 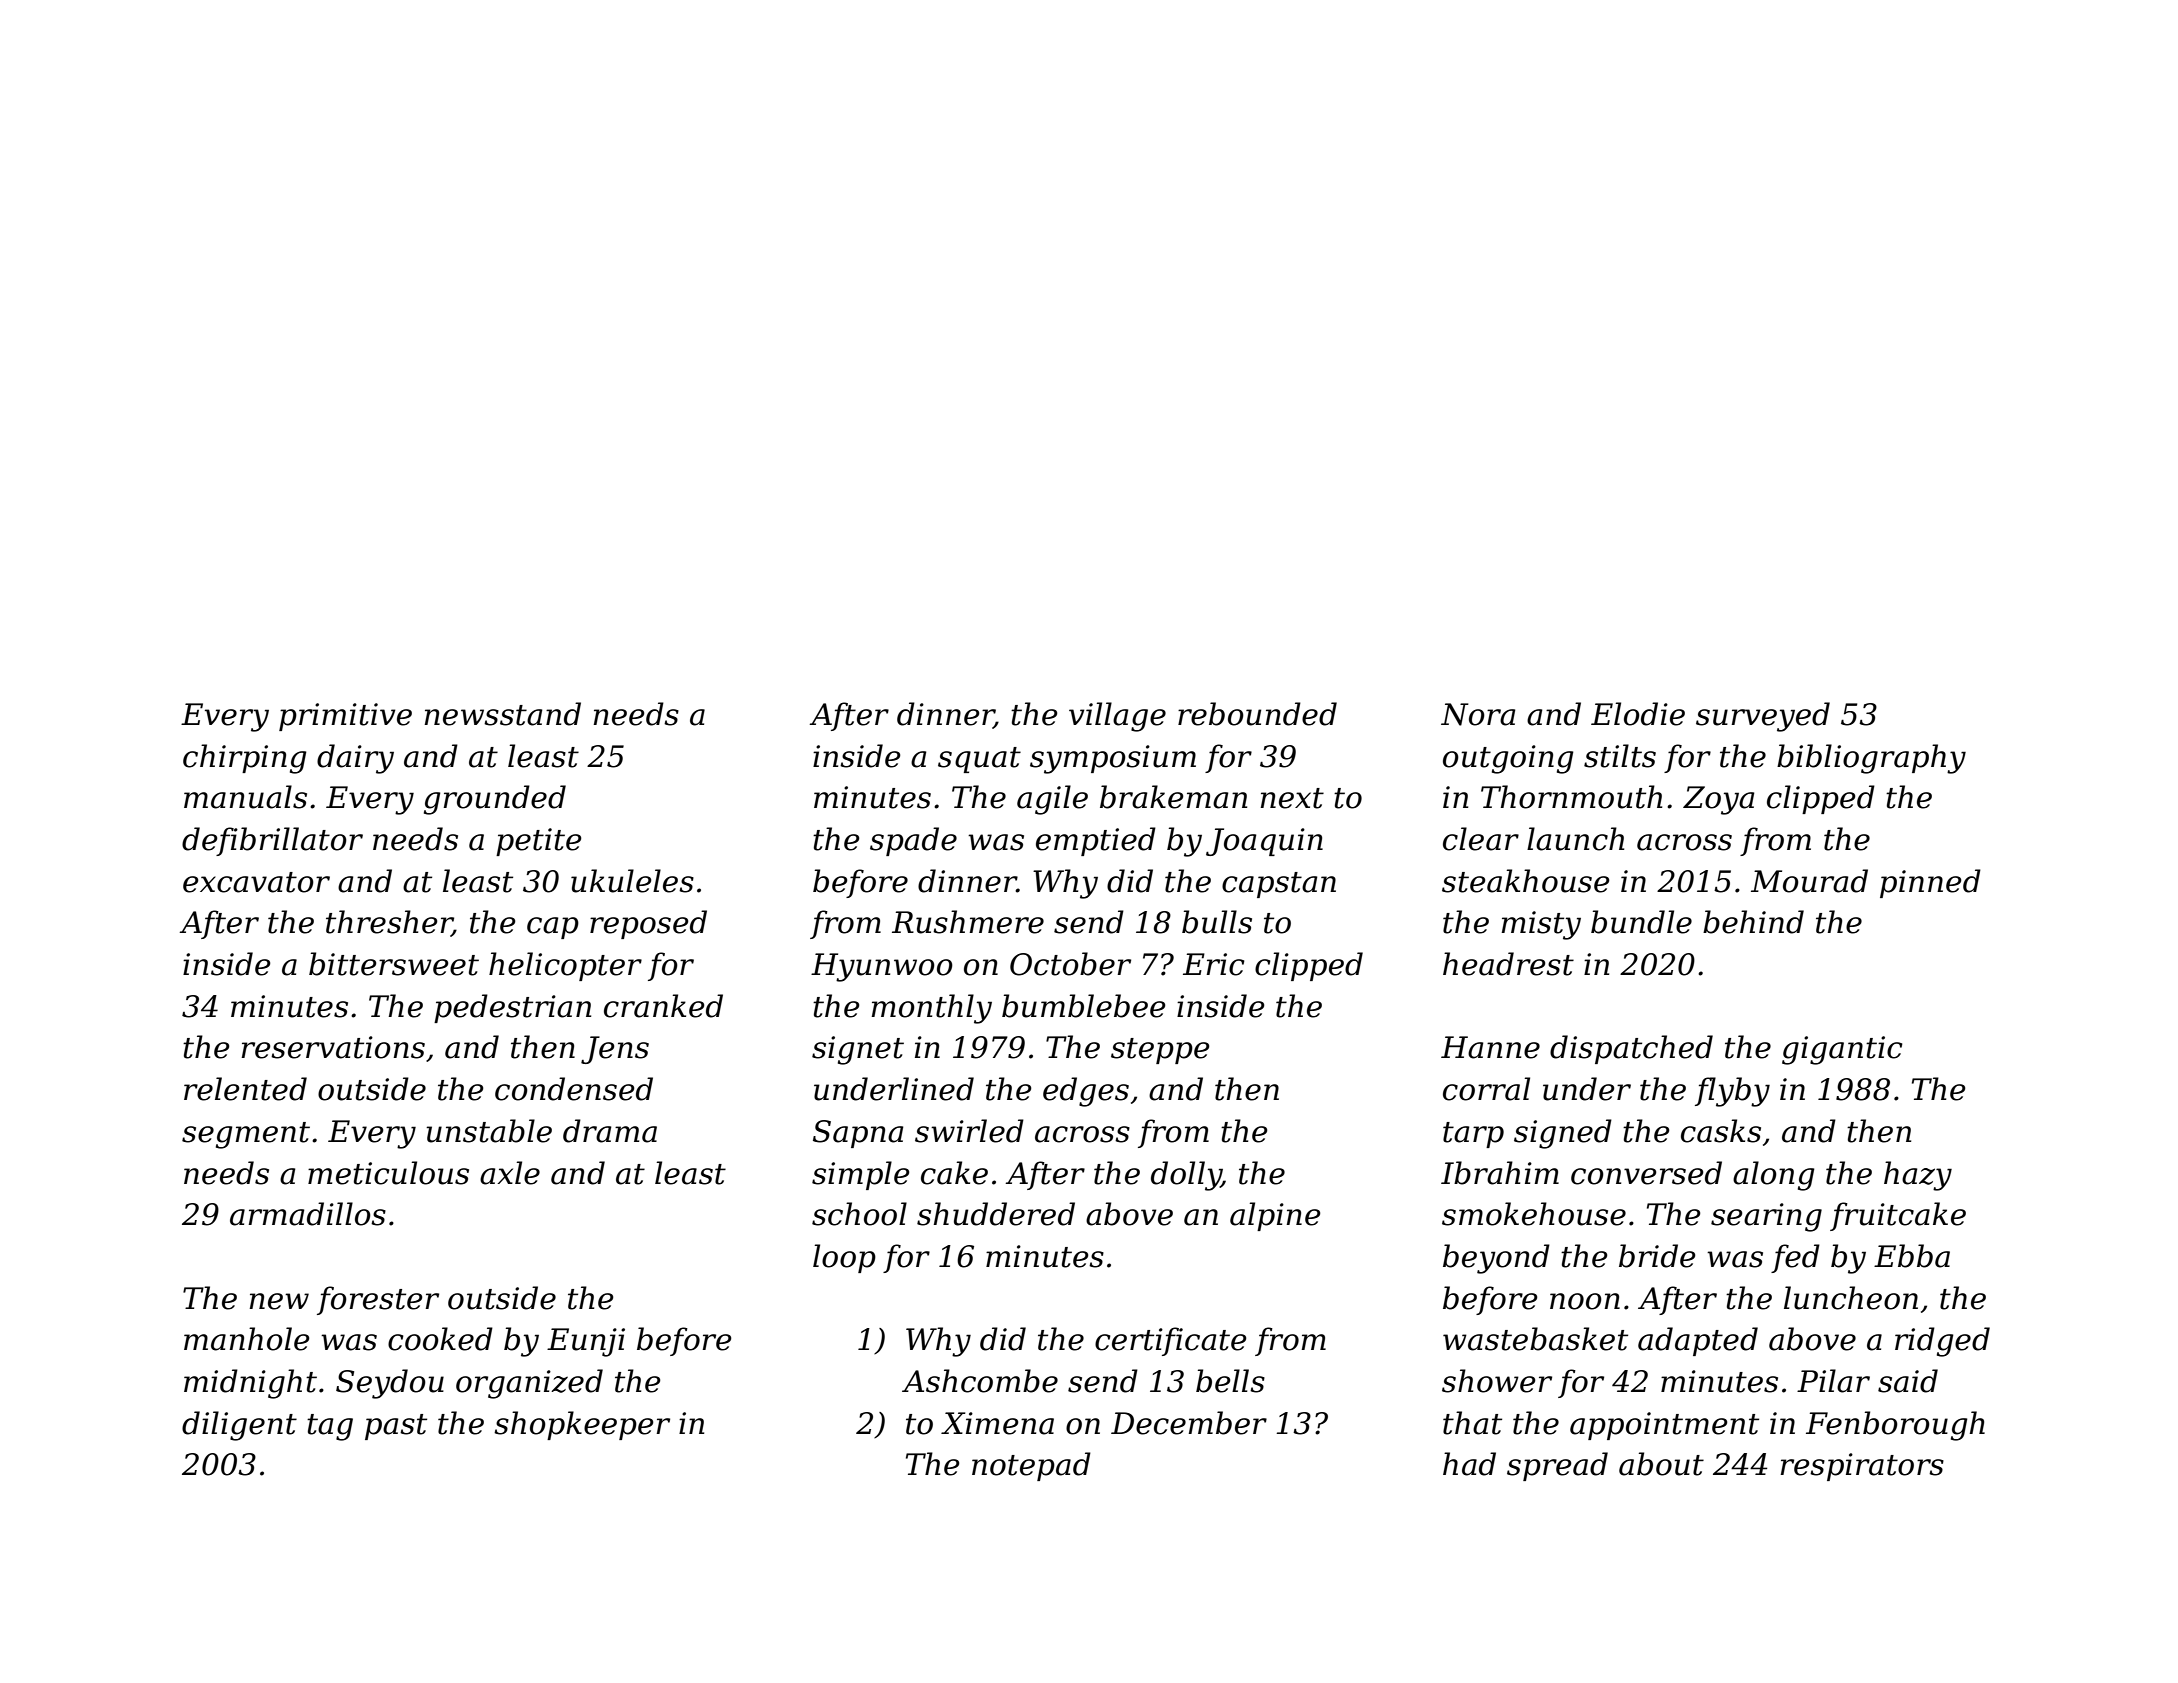 I want to click on primitive, so click(x=345, y=717).
